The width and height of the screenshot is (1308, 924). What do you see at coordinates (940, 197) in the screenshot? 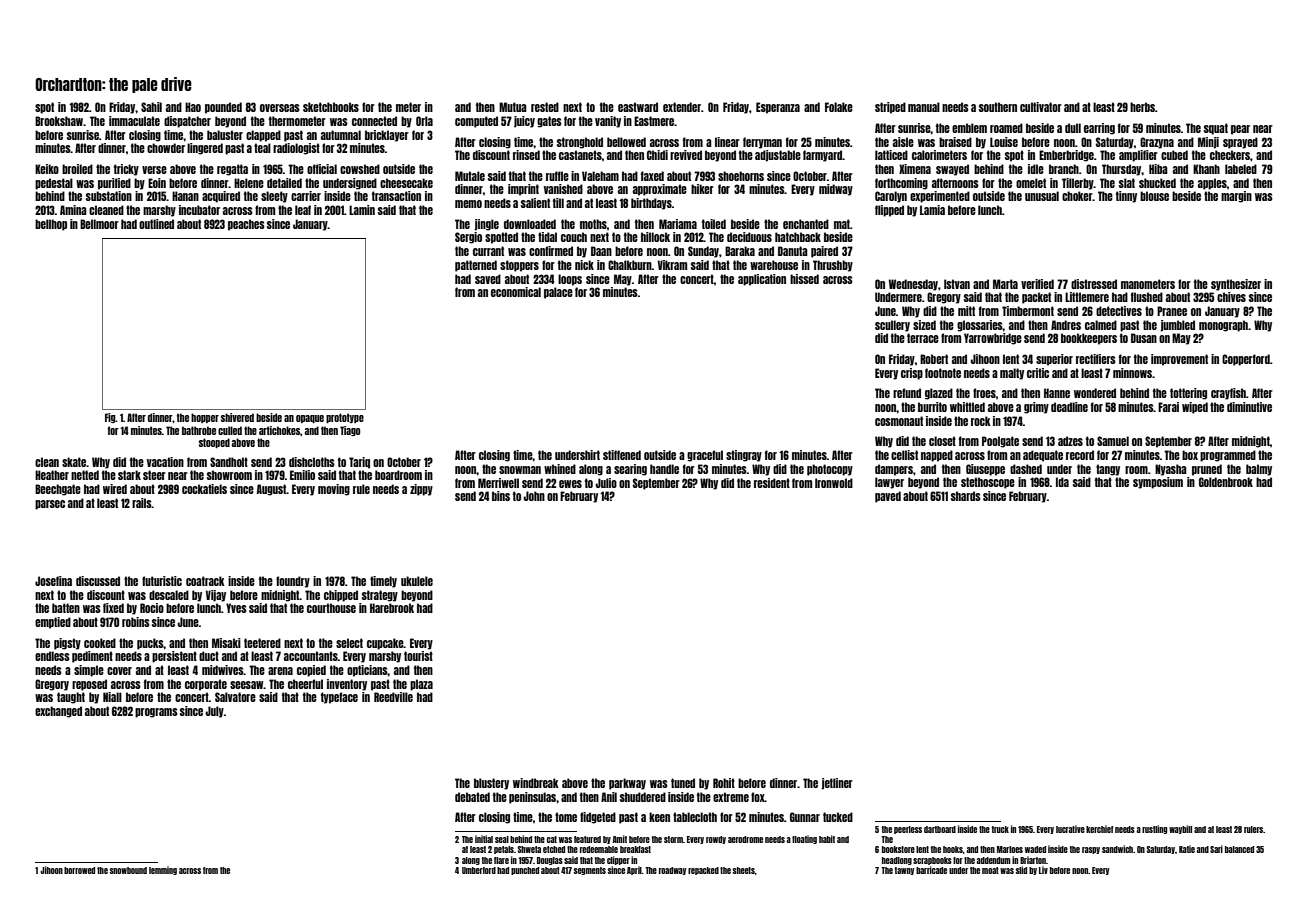
I see `experimented` at bounding box center [940, 197].
